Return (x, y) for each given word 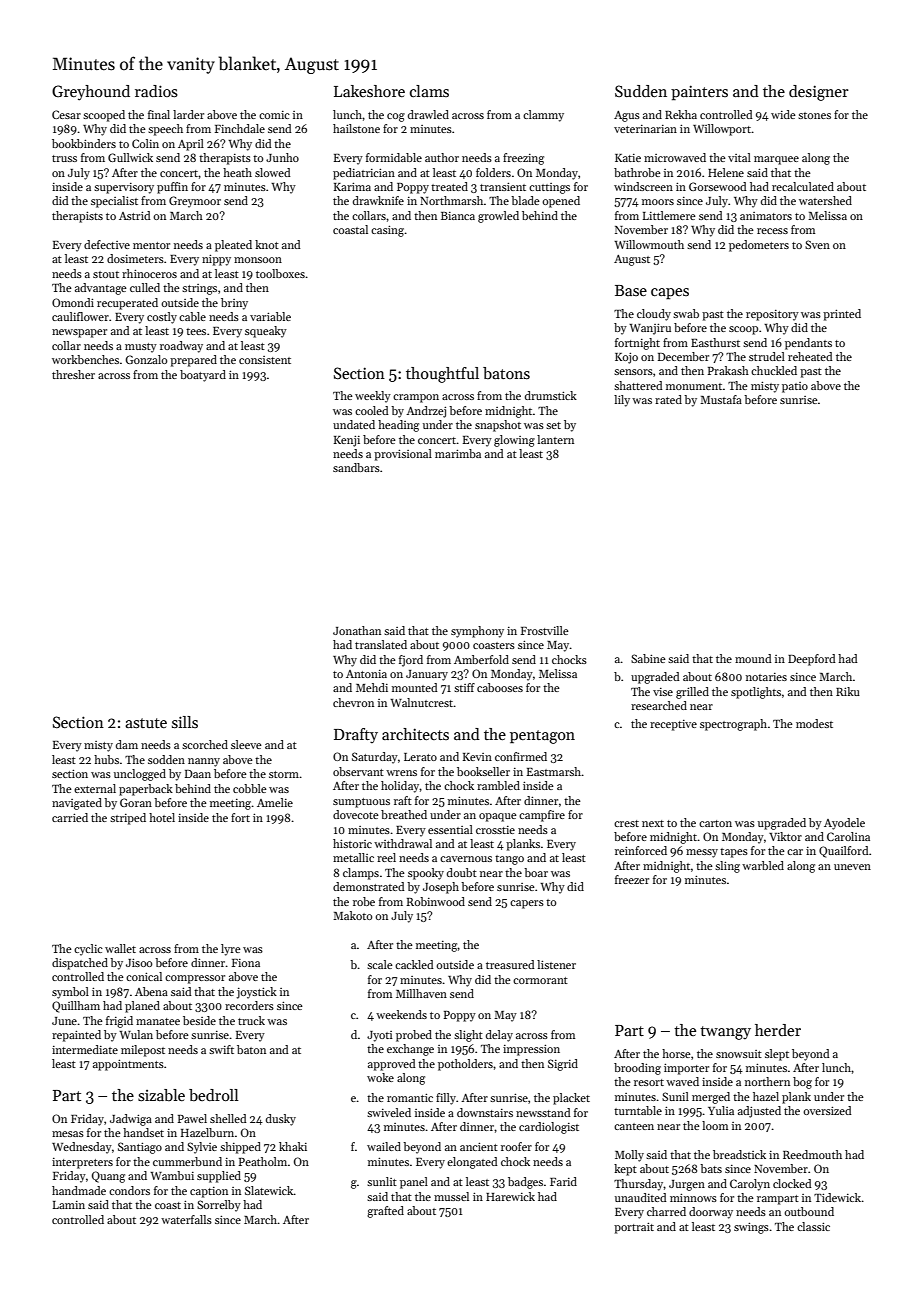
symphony (477, 632)
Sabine (648, 658)
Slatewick (269, 1190)
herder (778, 1030)
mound (753, 658)
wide (783, 114)
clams (429, 91)
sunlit (382, 1181)
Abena (151, 991)
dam (127, 744)
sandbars (356, 467)
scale (380, 964)
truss (64, 158)
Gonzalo (146, 359)
